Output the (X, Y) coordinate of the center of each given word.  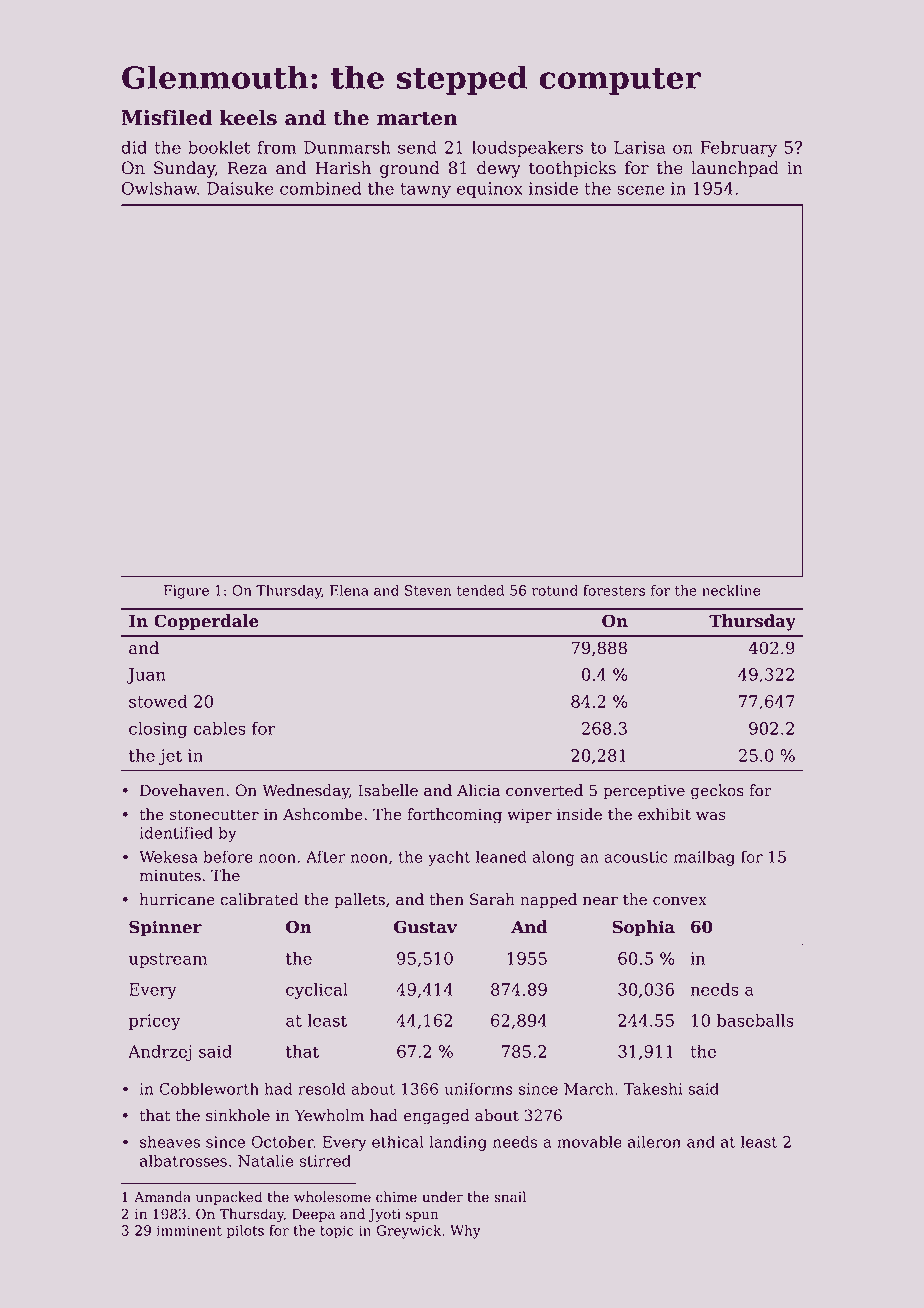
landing (458, 1143)
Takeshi (653, 1088)
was (711, 816)
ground (410, 169)
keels (248, 117)
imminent (189, 1230)
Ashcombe (323, 814)
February (738, 148)
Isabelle (388, 790)
